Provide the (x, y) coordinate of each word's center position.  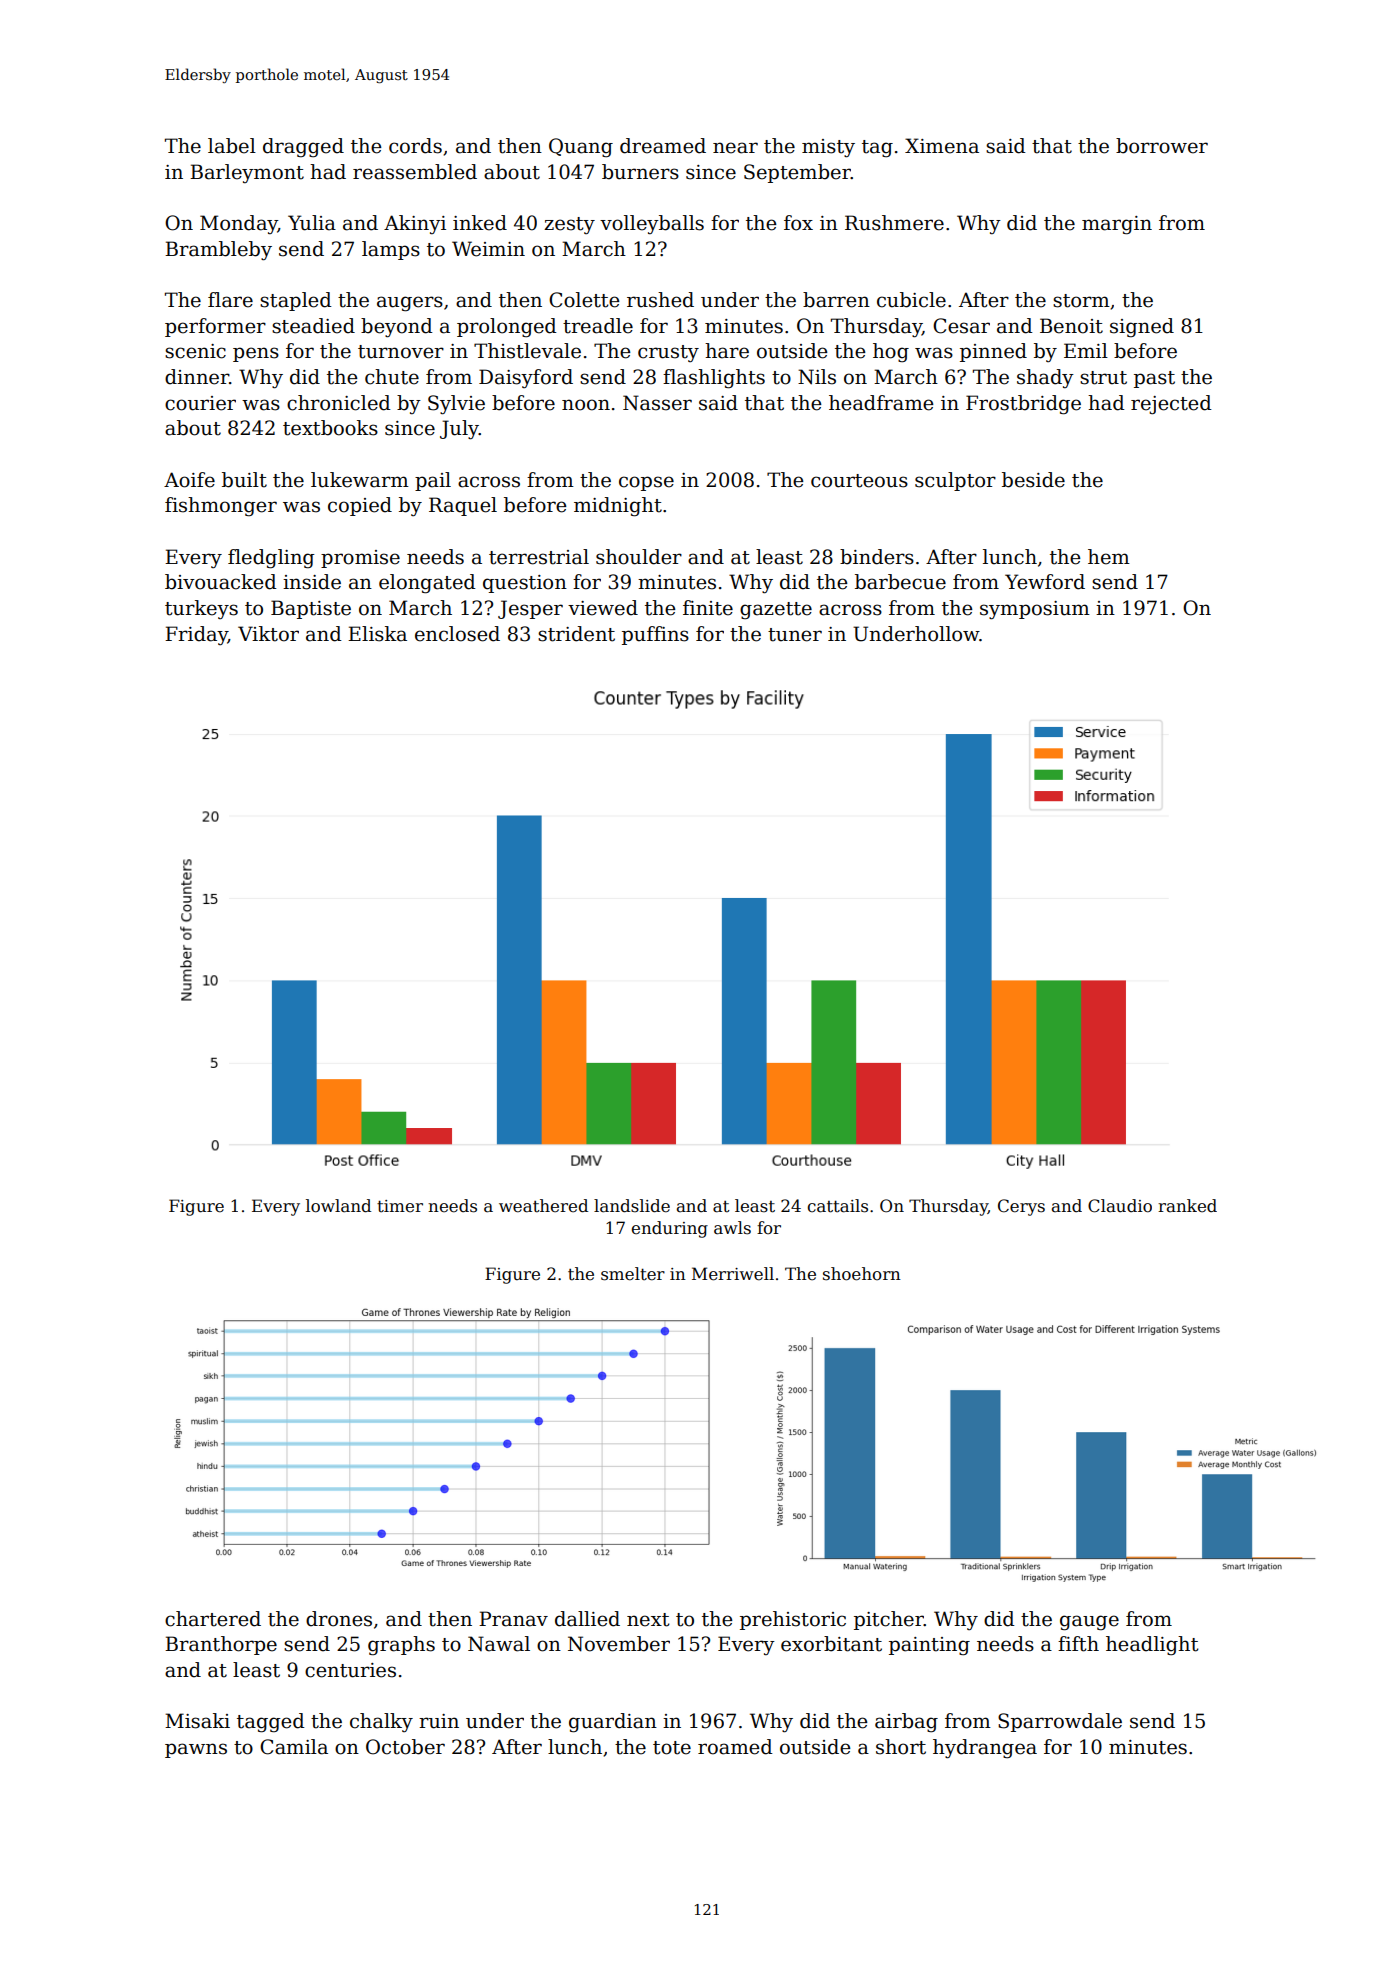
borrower (1162, 146)
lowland (338, 1206)
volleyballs (652, 224)
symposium (1035, 610)
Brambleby (218, 251)
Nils (817, 377)
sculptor (955, 481)
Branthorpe (221, 1645)
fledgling (271, 559)
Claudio (1120, 1206)
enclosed (457, 634)
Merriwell (733, 1274)
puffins (655, 635)
